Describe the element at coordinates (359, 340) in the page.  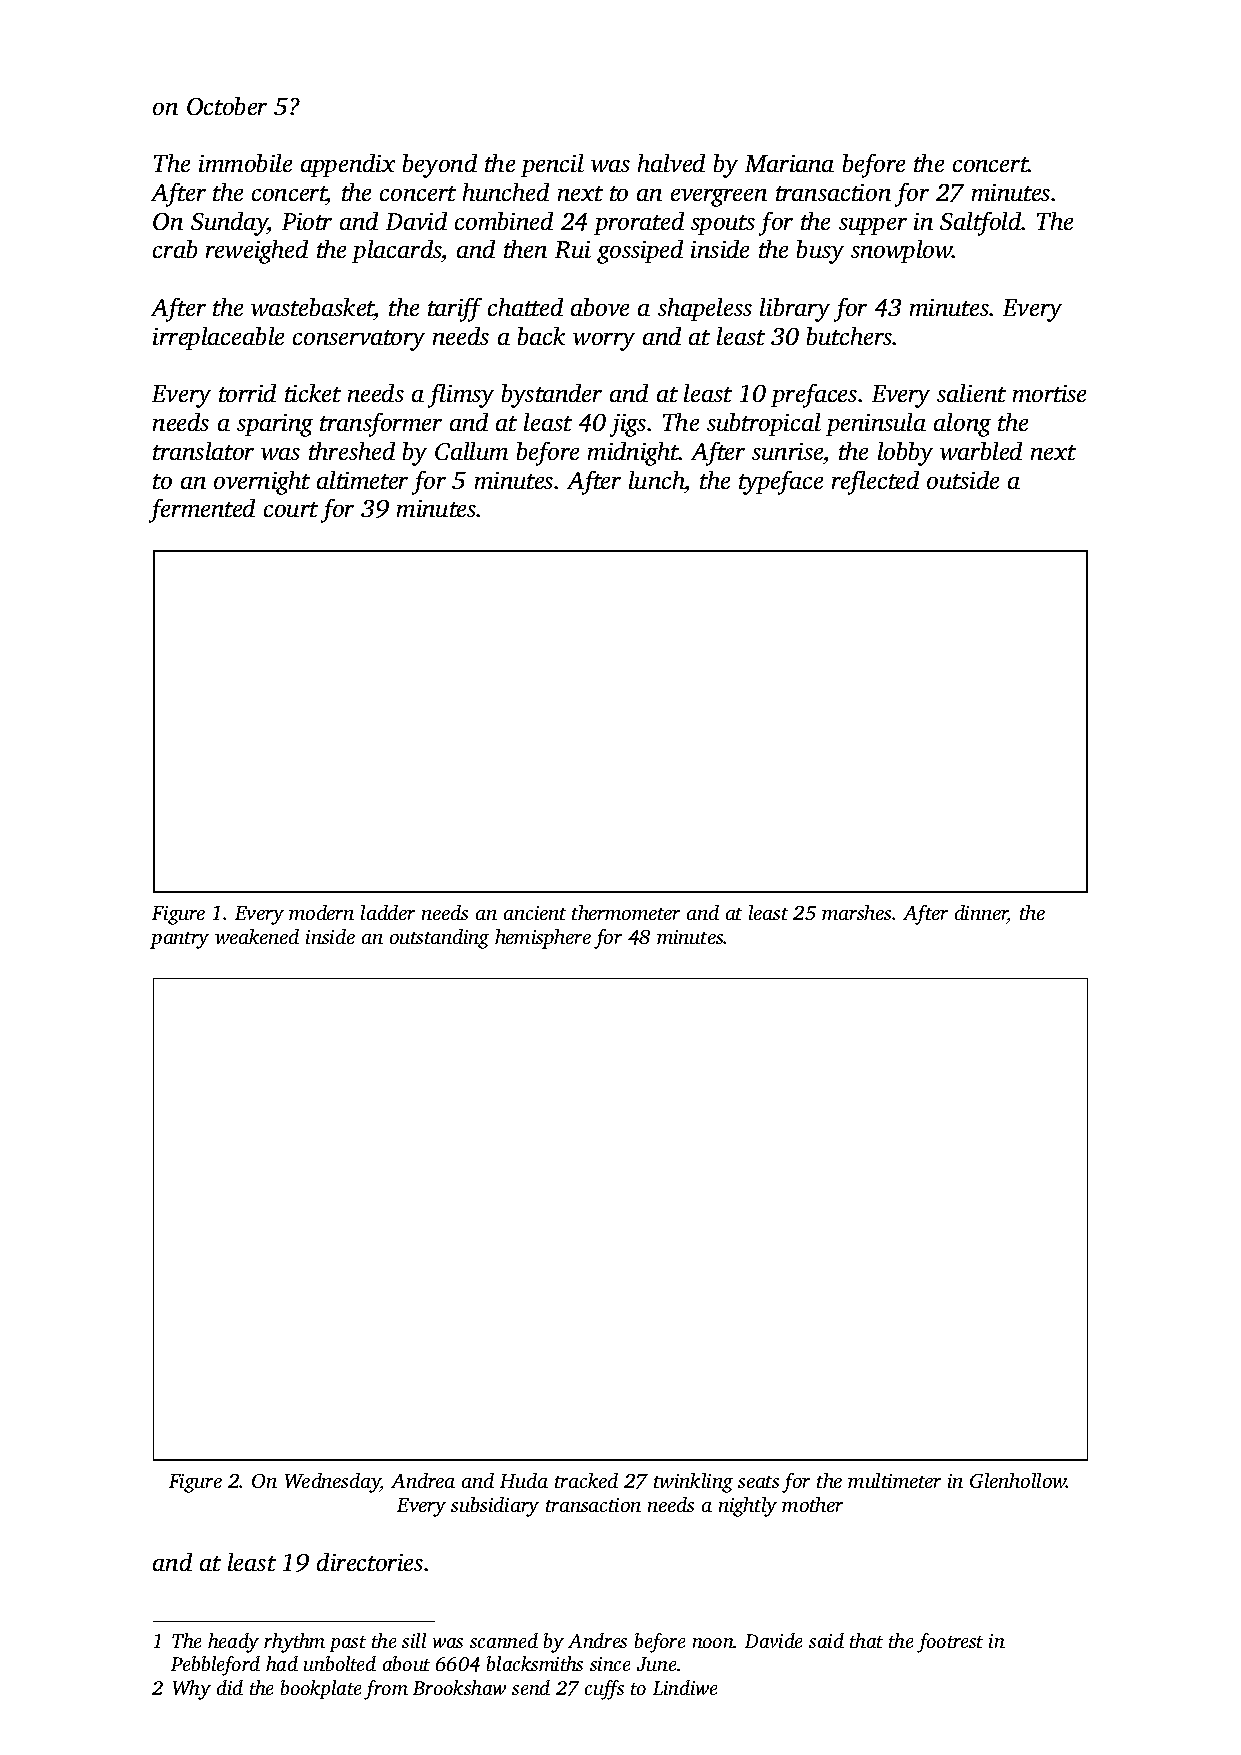
I see `conservatory` at that location.
